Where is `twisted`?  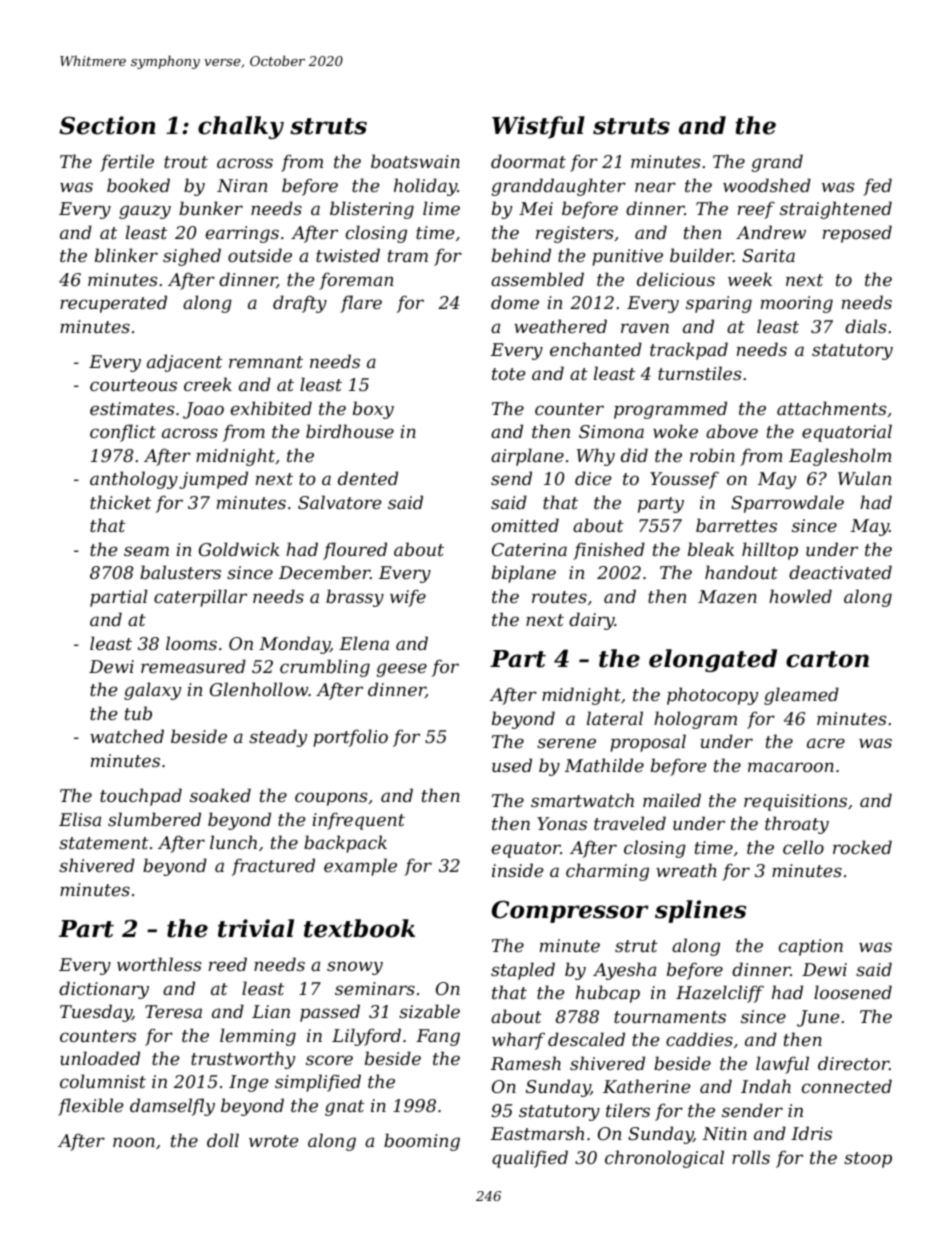
twisted is located at coordinates (348, 255).
